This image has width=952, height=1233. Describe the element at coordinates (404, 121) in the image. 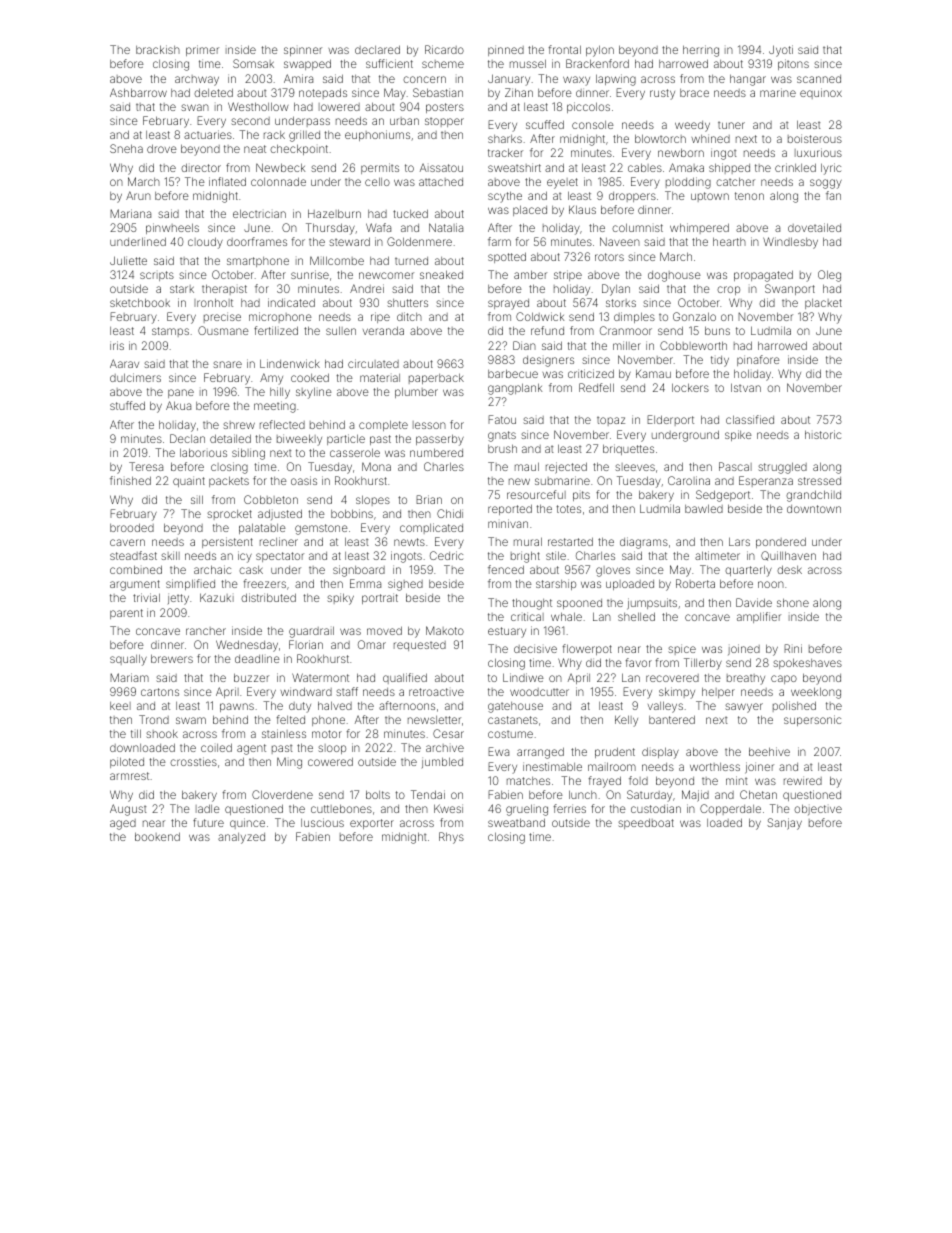

I see `urban` at that location.
